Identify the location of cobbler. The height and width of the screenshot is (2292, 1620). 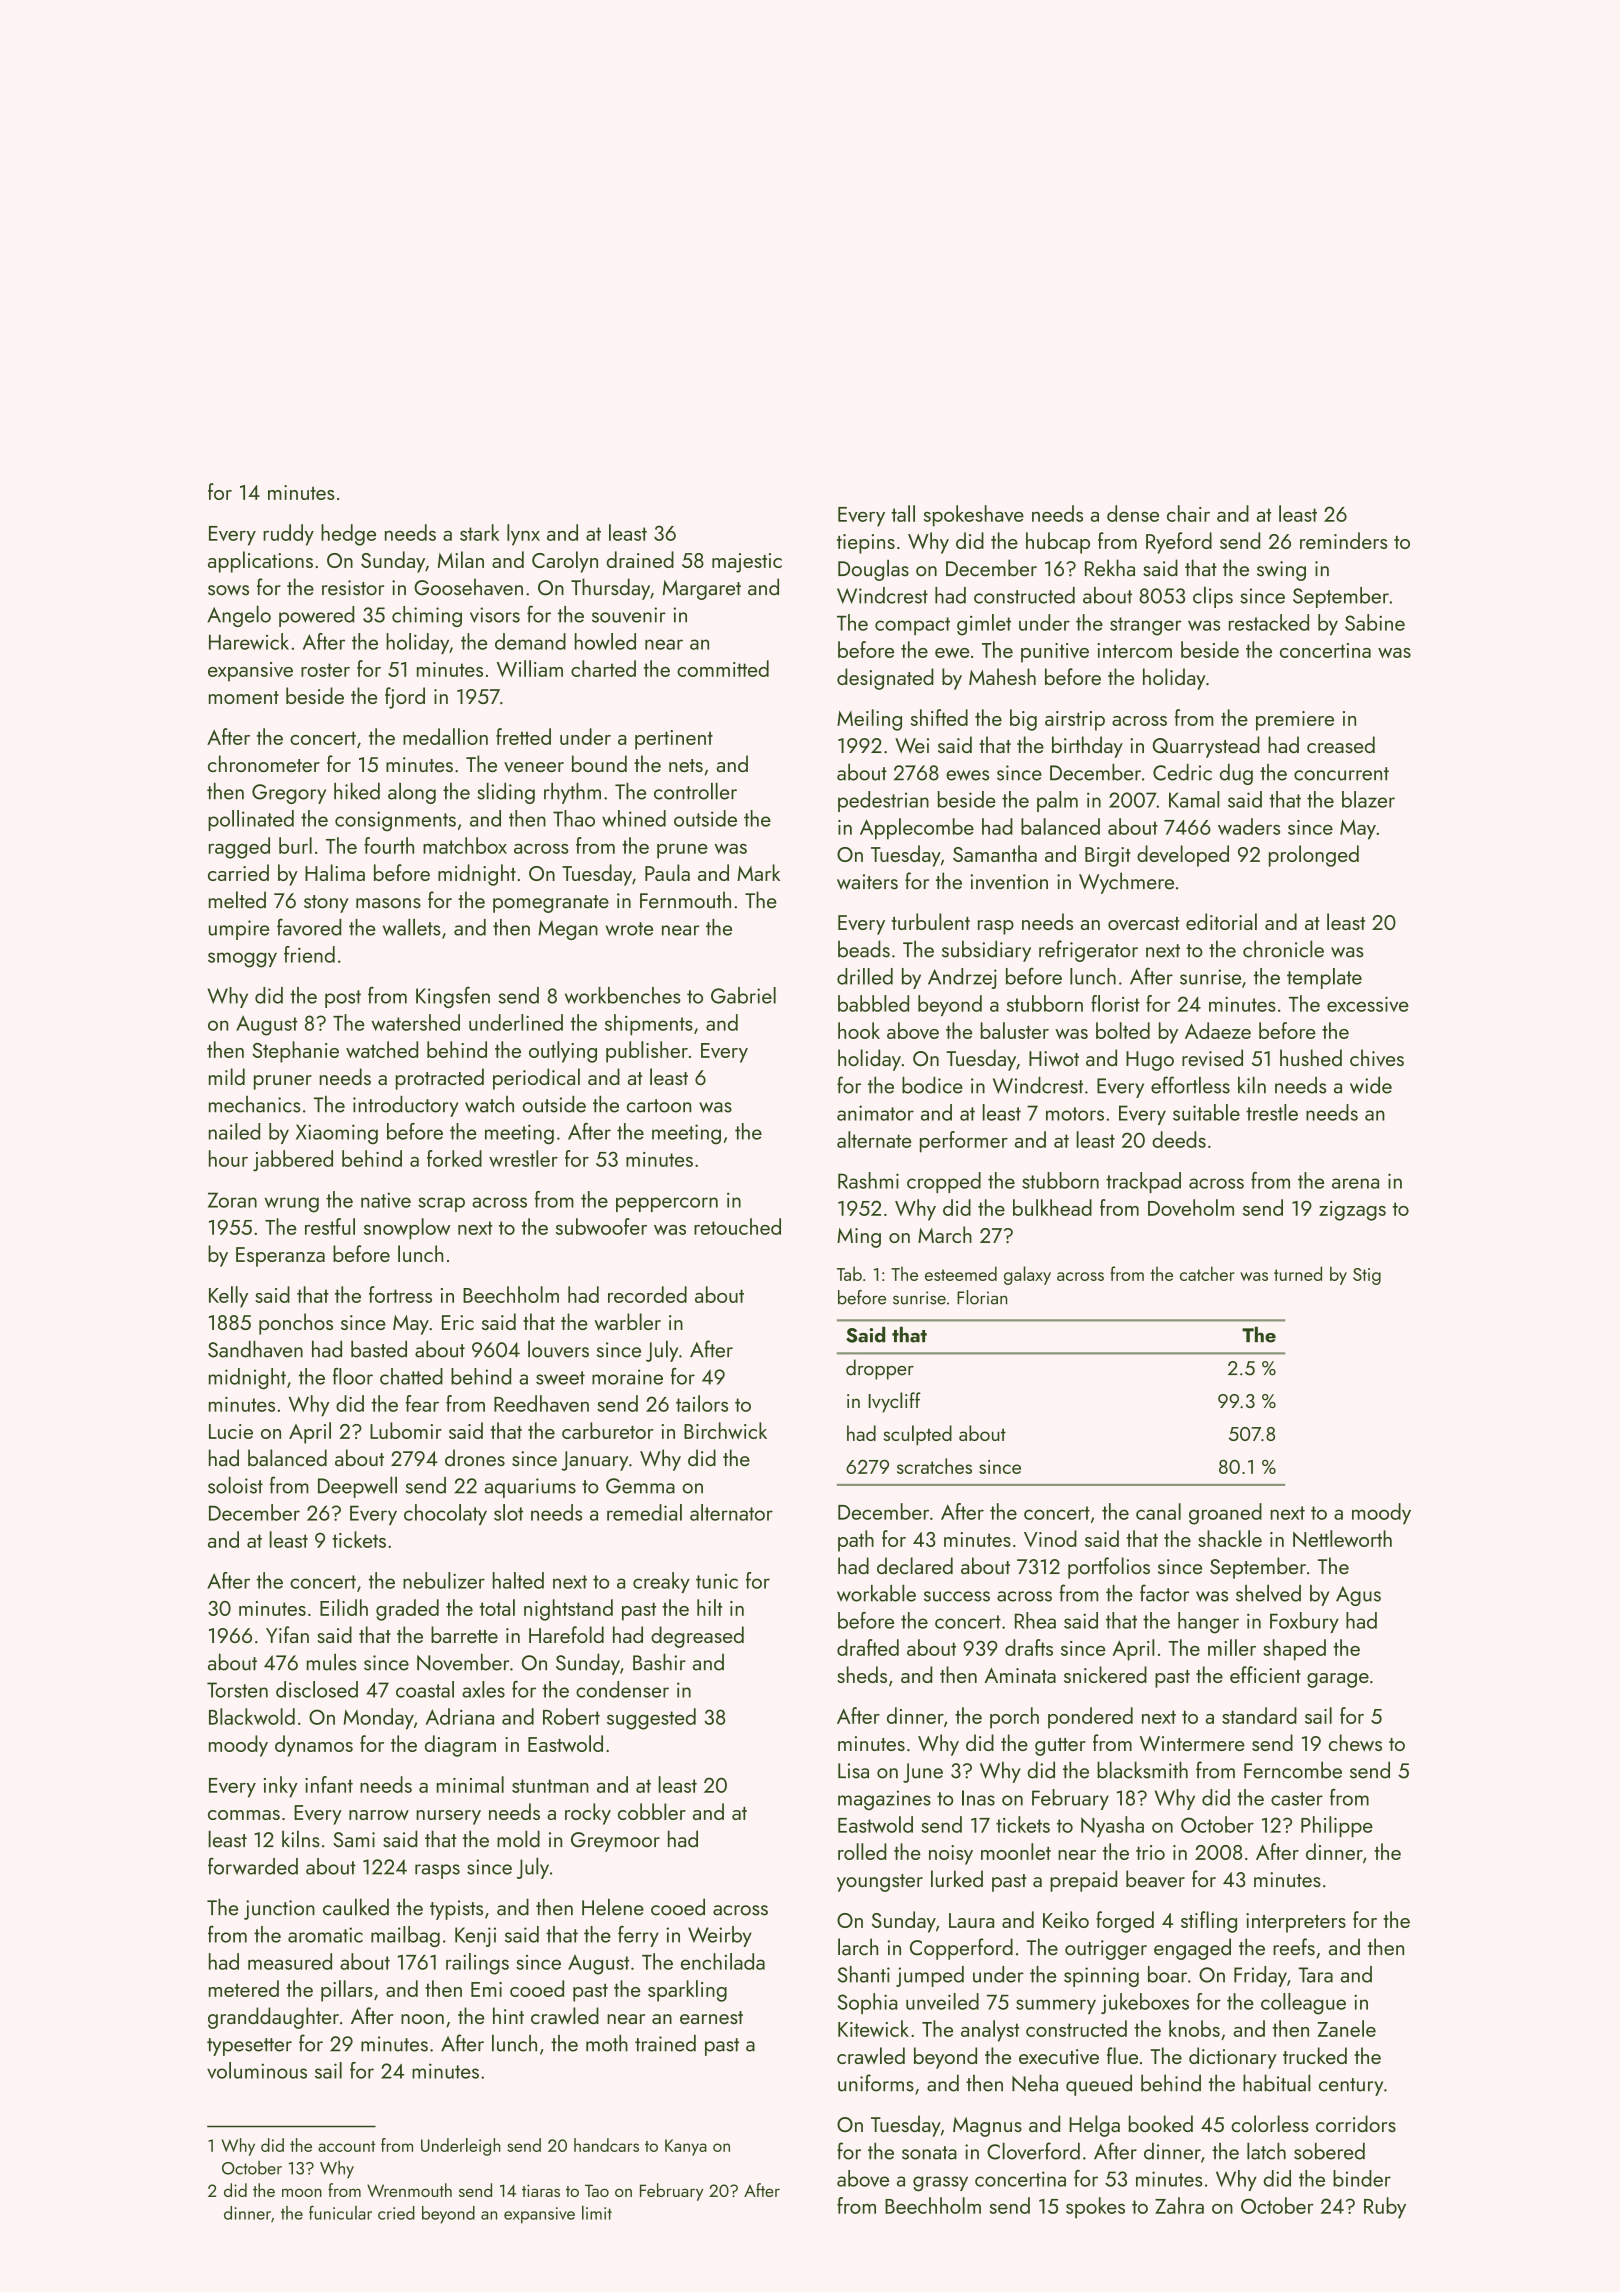
(652, 1811).
